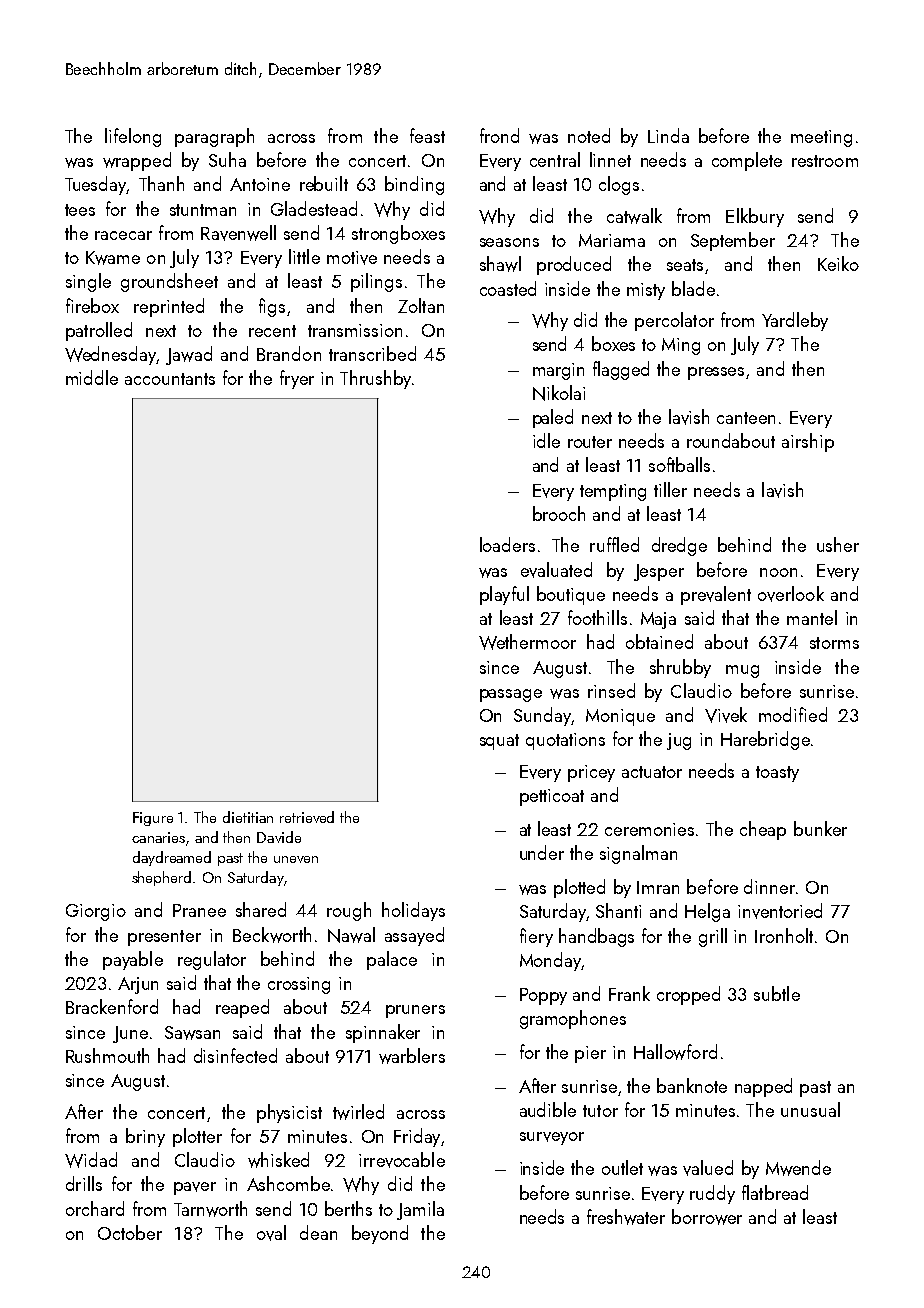 Image resolution: width=924 pixels, height=1308 pixels. Describe the element at coordinates (793, 714) in the image. I see `modified` at that location.
